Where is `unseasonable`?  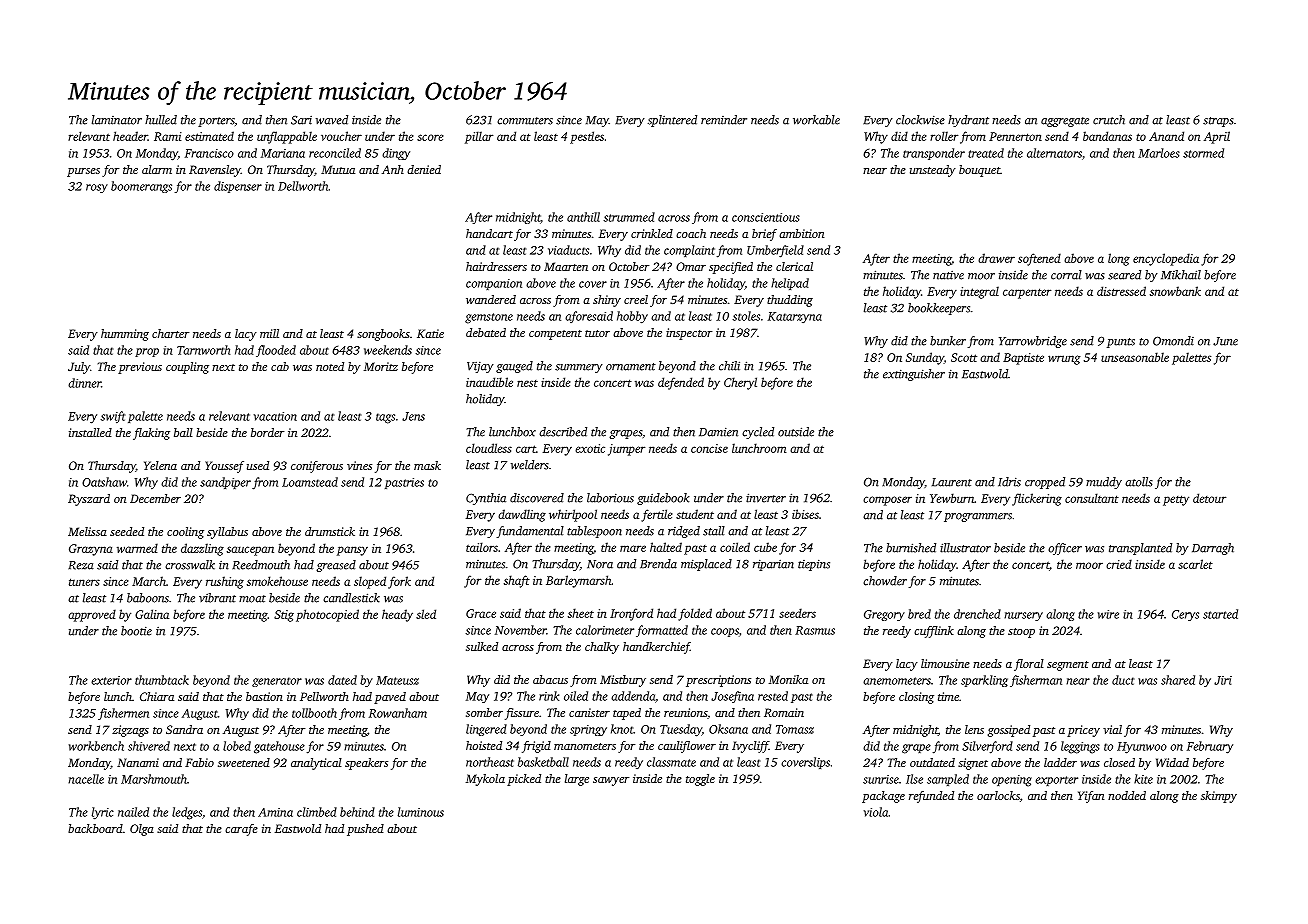
unseasonable is located at coordinates (1135, 357).
